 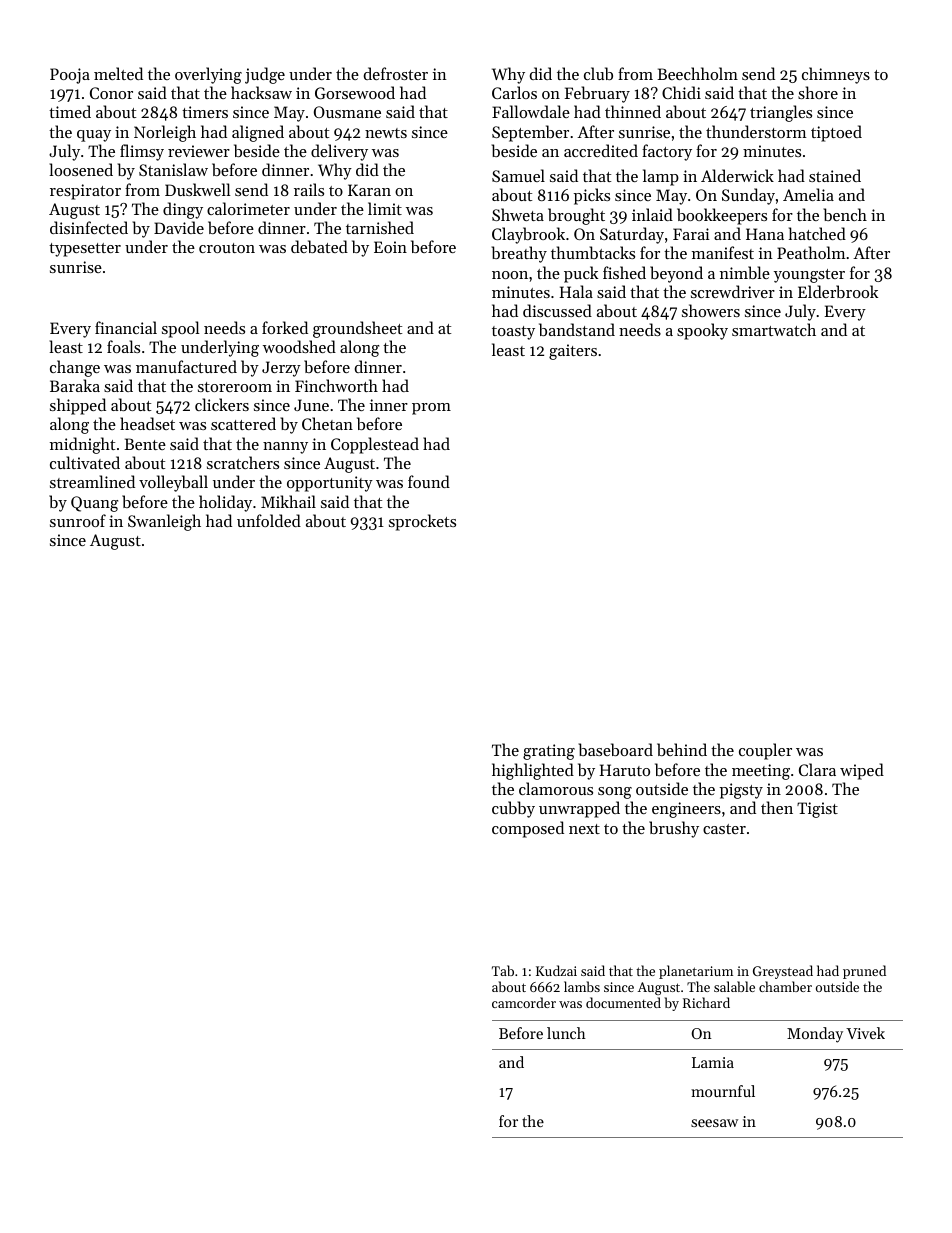 What do you see at coordinates (431, 409) in the screenshot?
I see `prom` at bounding box center [431, 409].
